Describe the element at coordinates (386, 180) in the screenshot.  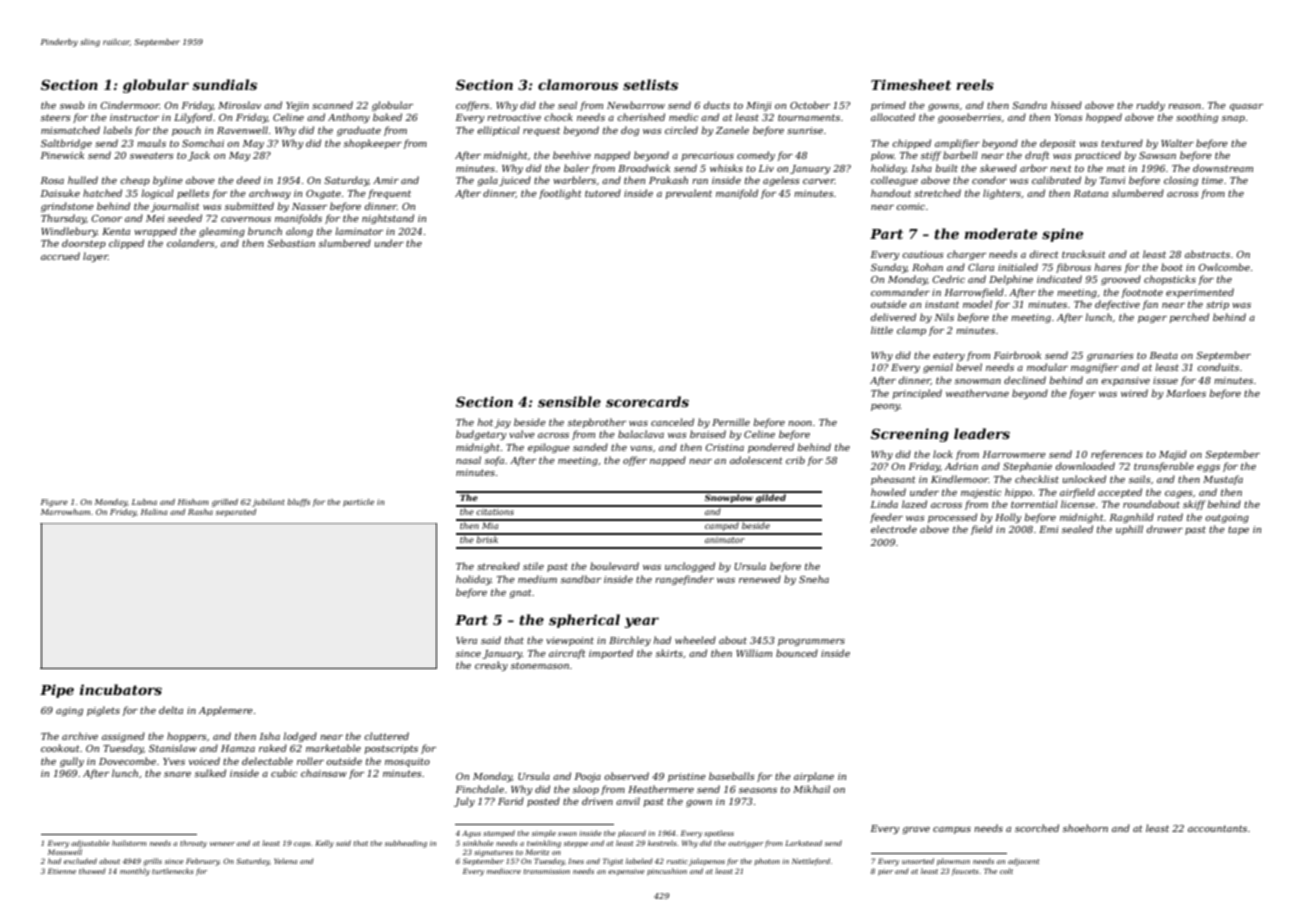
I see `Amir` at that location.
